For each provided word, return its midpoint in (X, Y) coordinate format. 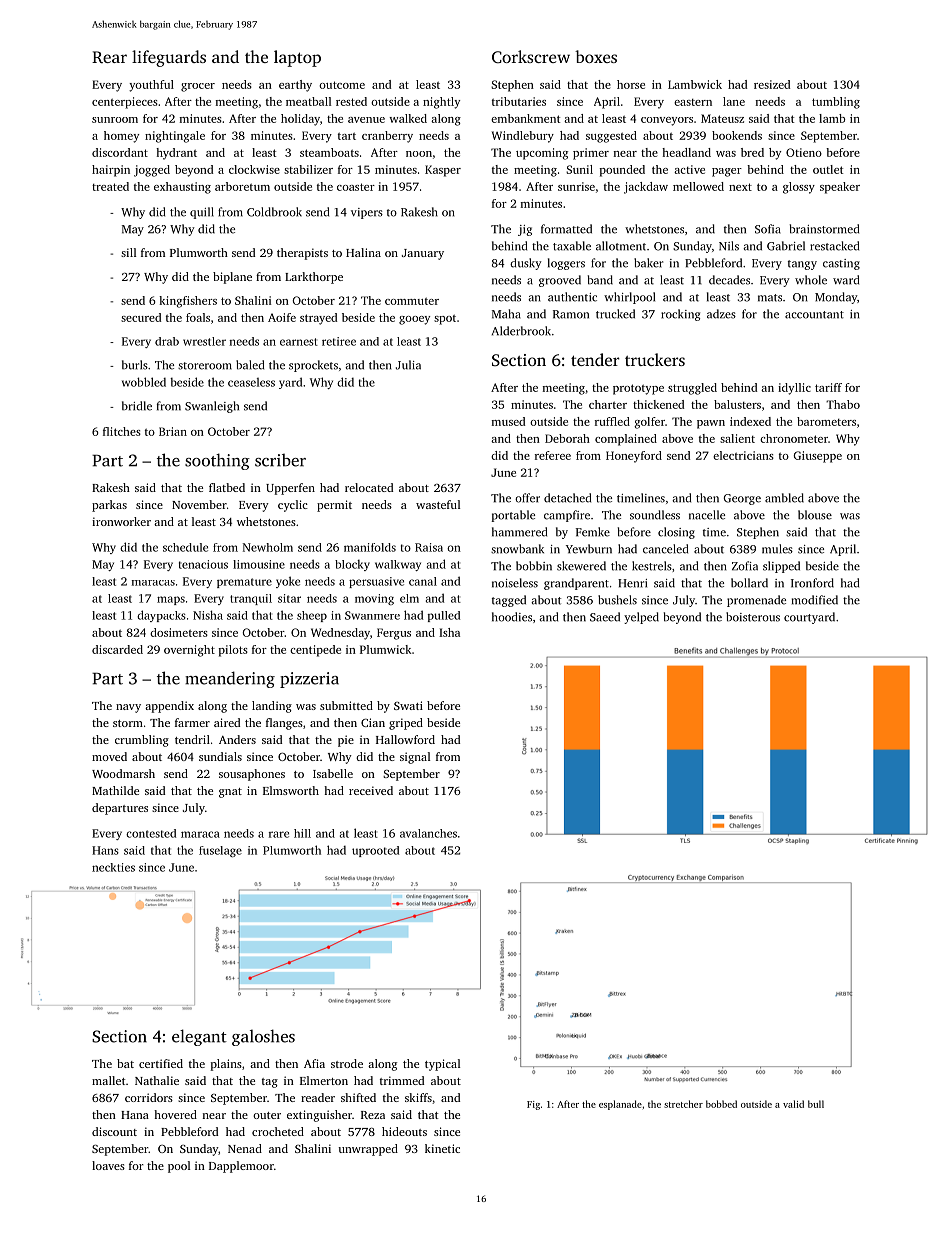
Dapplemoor (241, 1167)
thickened (658, 404)
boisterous (753, 617)
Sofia (768, 229)
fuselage (220, 851)
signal (415, 758)
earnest (299, 342)
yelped (641, 618)
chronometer (794, 438)
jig (525, 230)
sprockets (313, 366)
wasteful (438, 504)
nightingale (175, 137)
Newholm (268, 547)
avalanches (428, 833)
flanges (284, 724)
